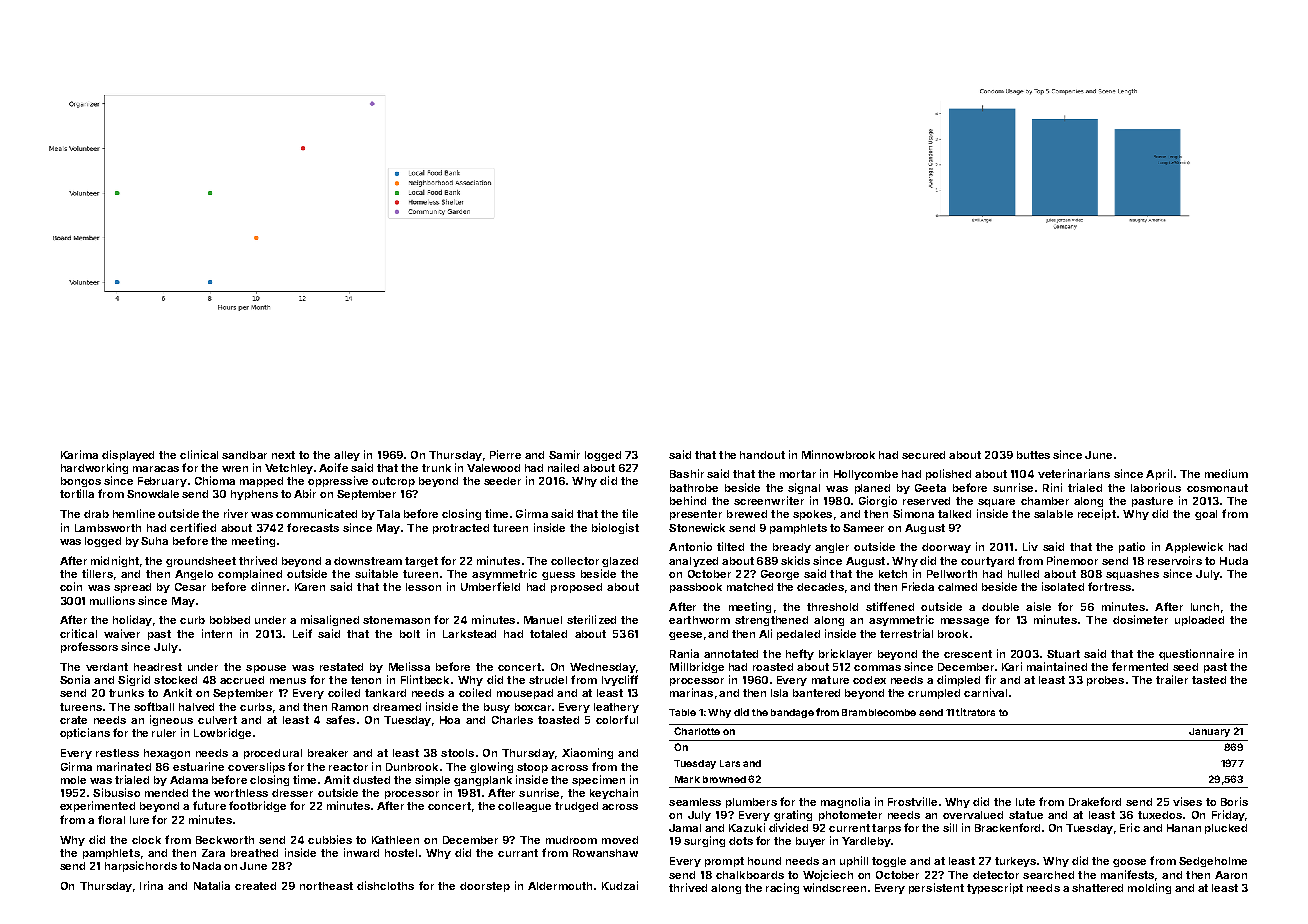  Describe the element at coordinates (730, 763) in the screenshot. I see `Lars` at that location.
